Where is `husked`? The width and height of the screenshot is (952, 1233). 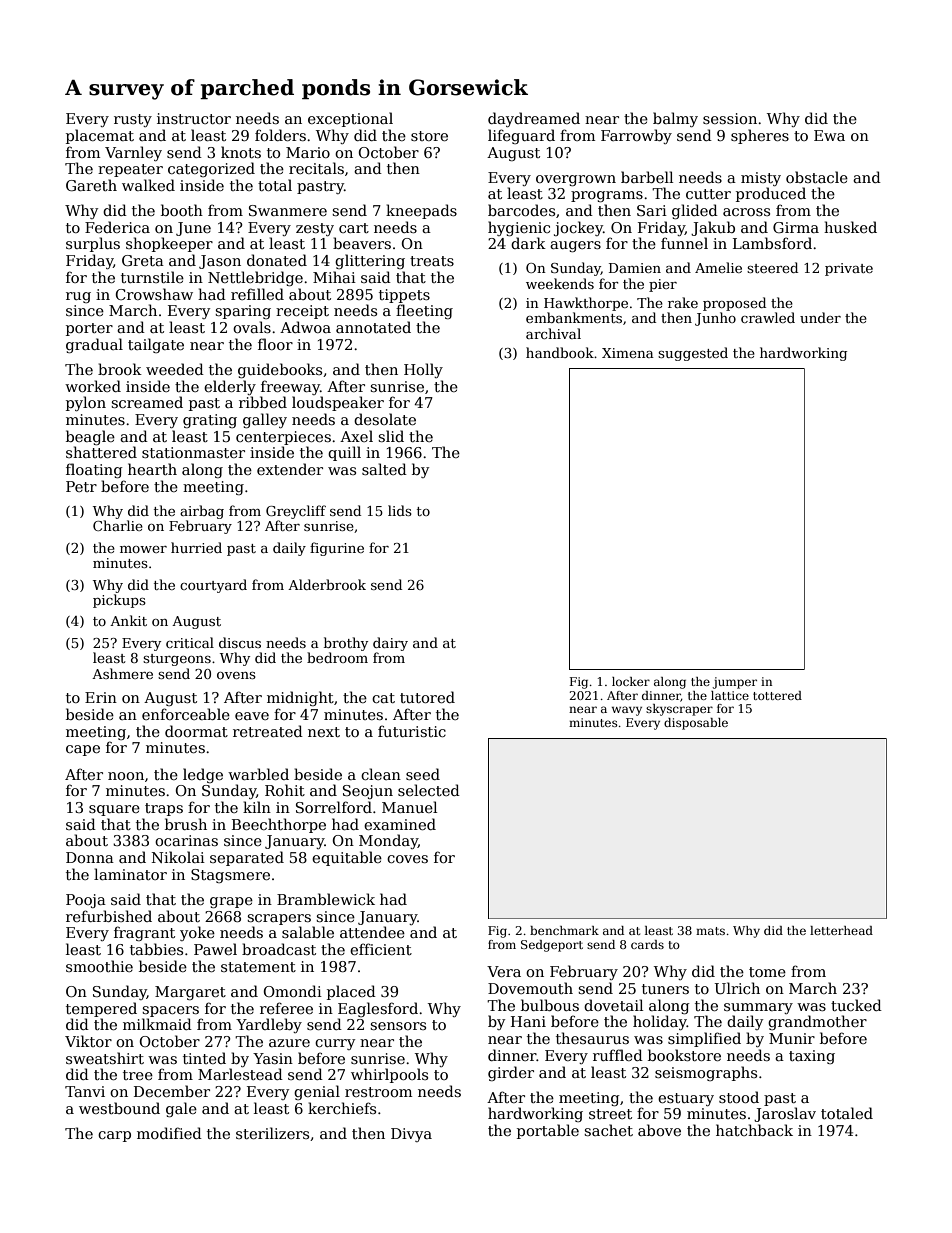
husked is located at coordinates (850, 227).
